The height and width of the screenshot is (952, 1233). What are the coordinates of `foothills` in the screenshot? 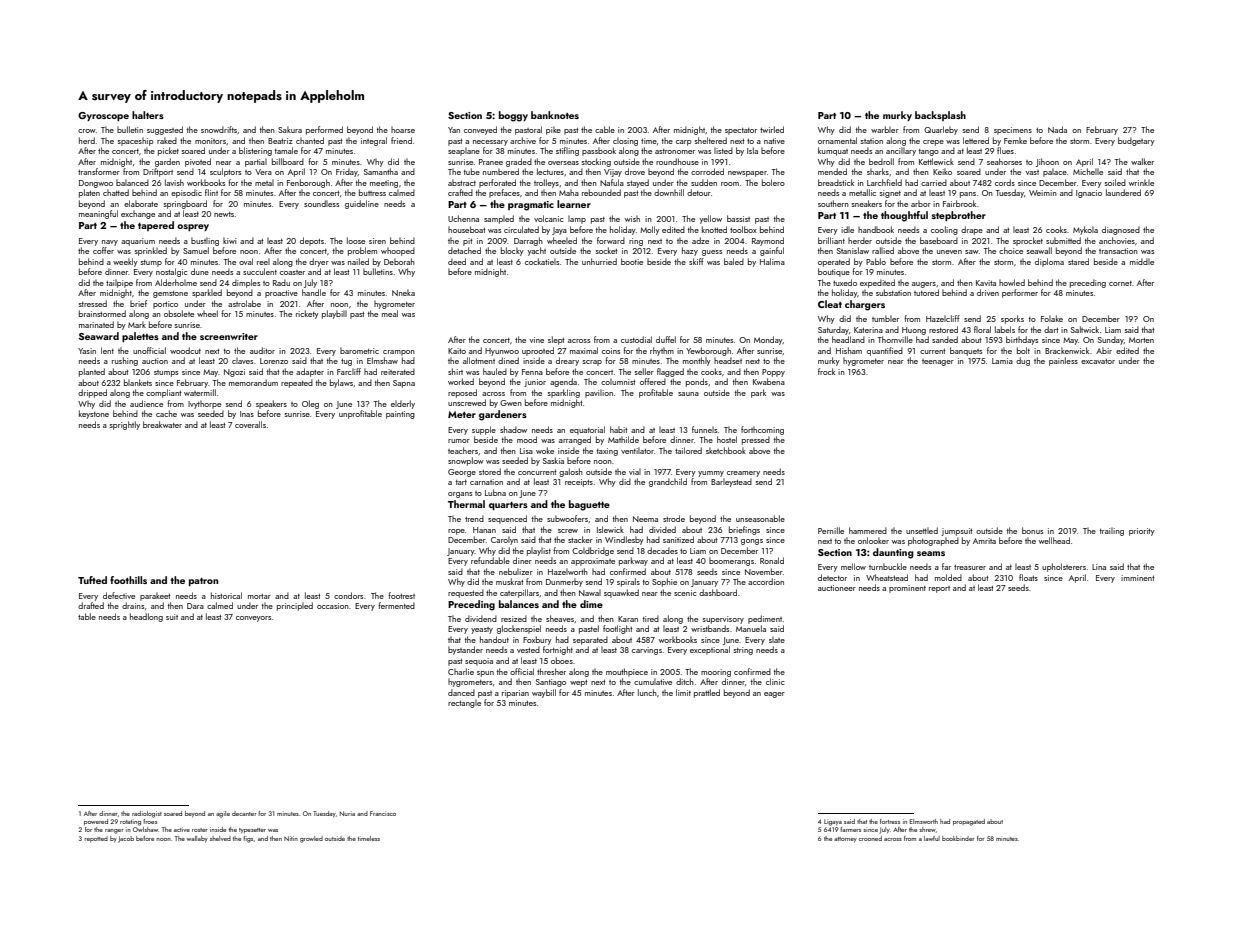 It's located at (128, 580).
